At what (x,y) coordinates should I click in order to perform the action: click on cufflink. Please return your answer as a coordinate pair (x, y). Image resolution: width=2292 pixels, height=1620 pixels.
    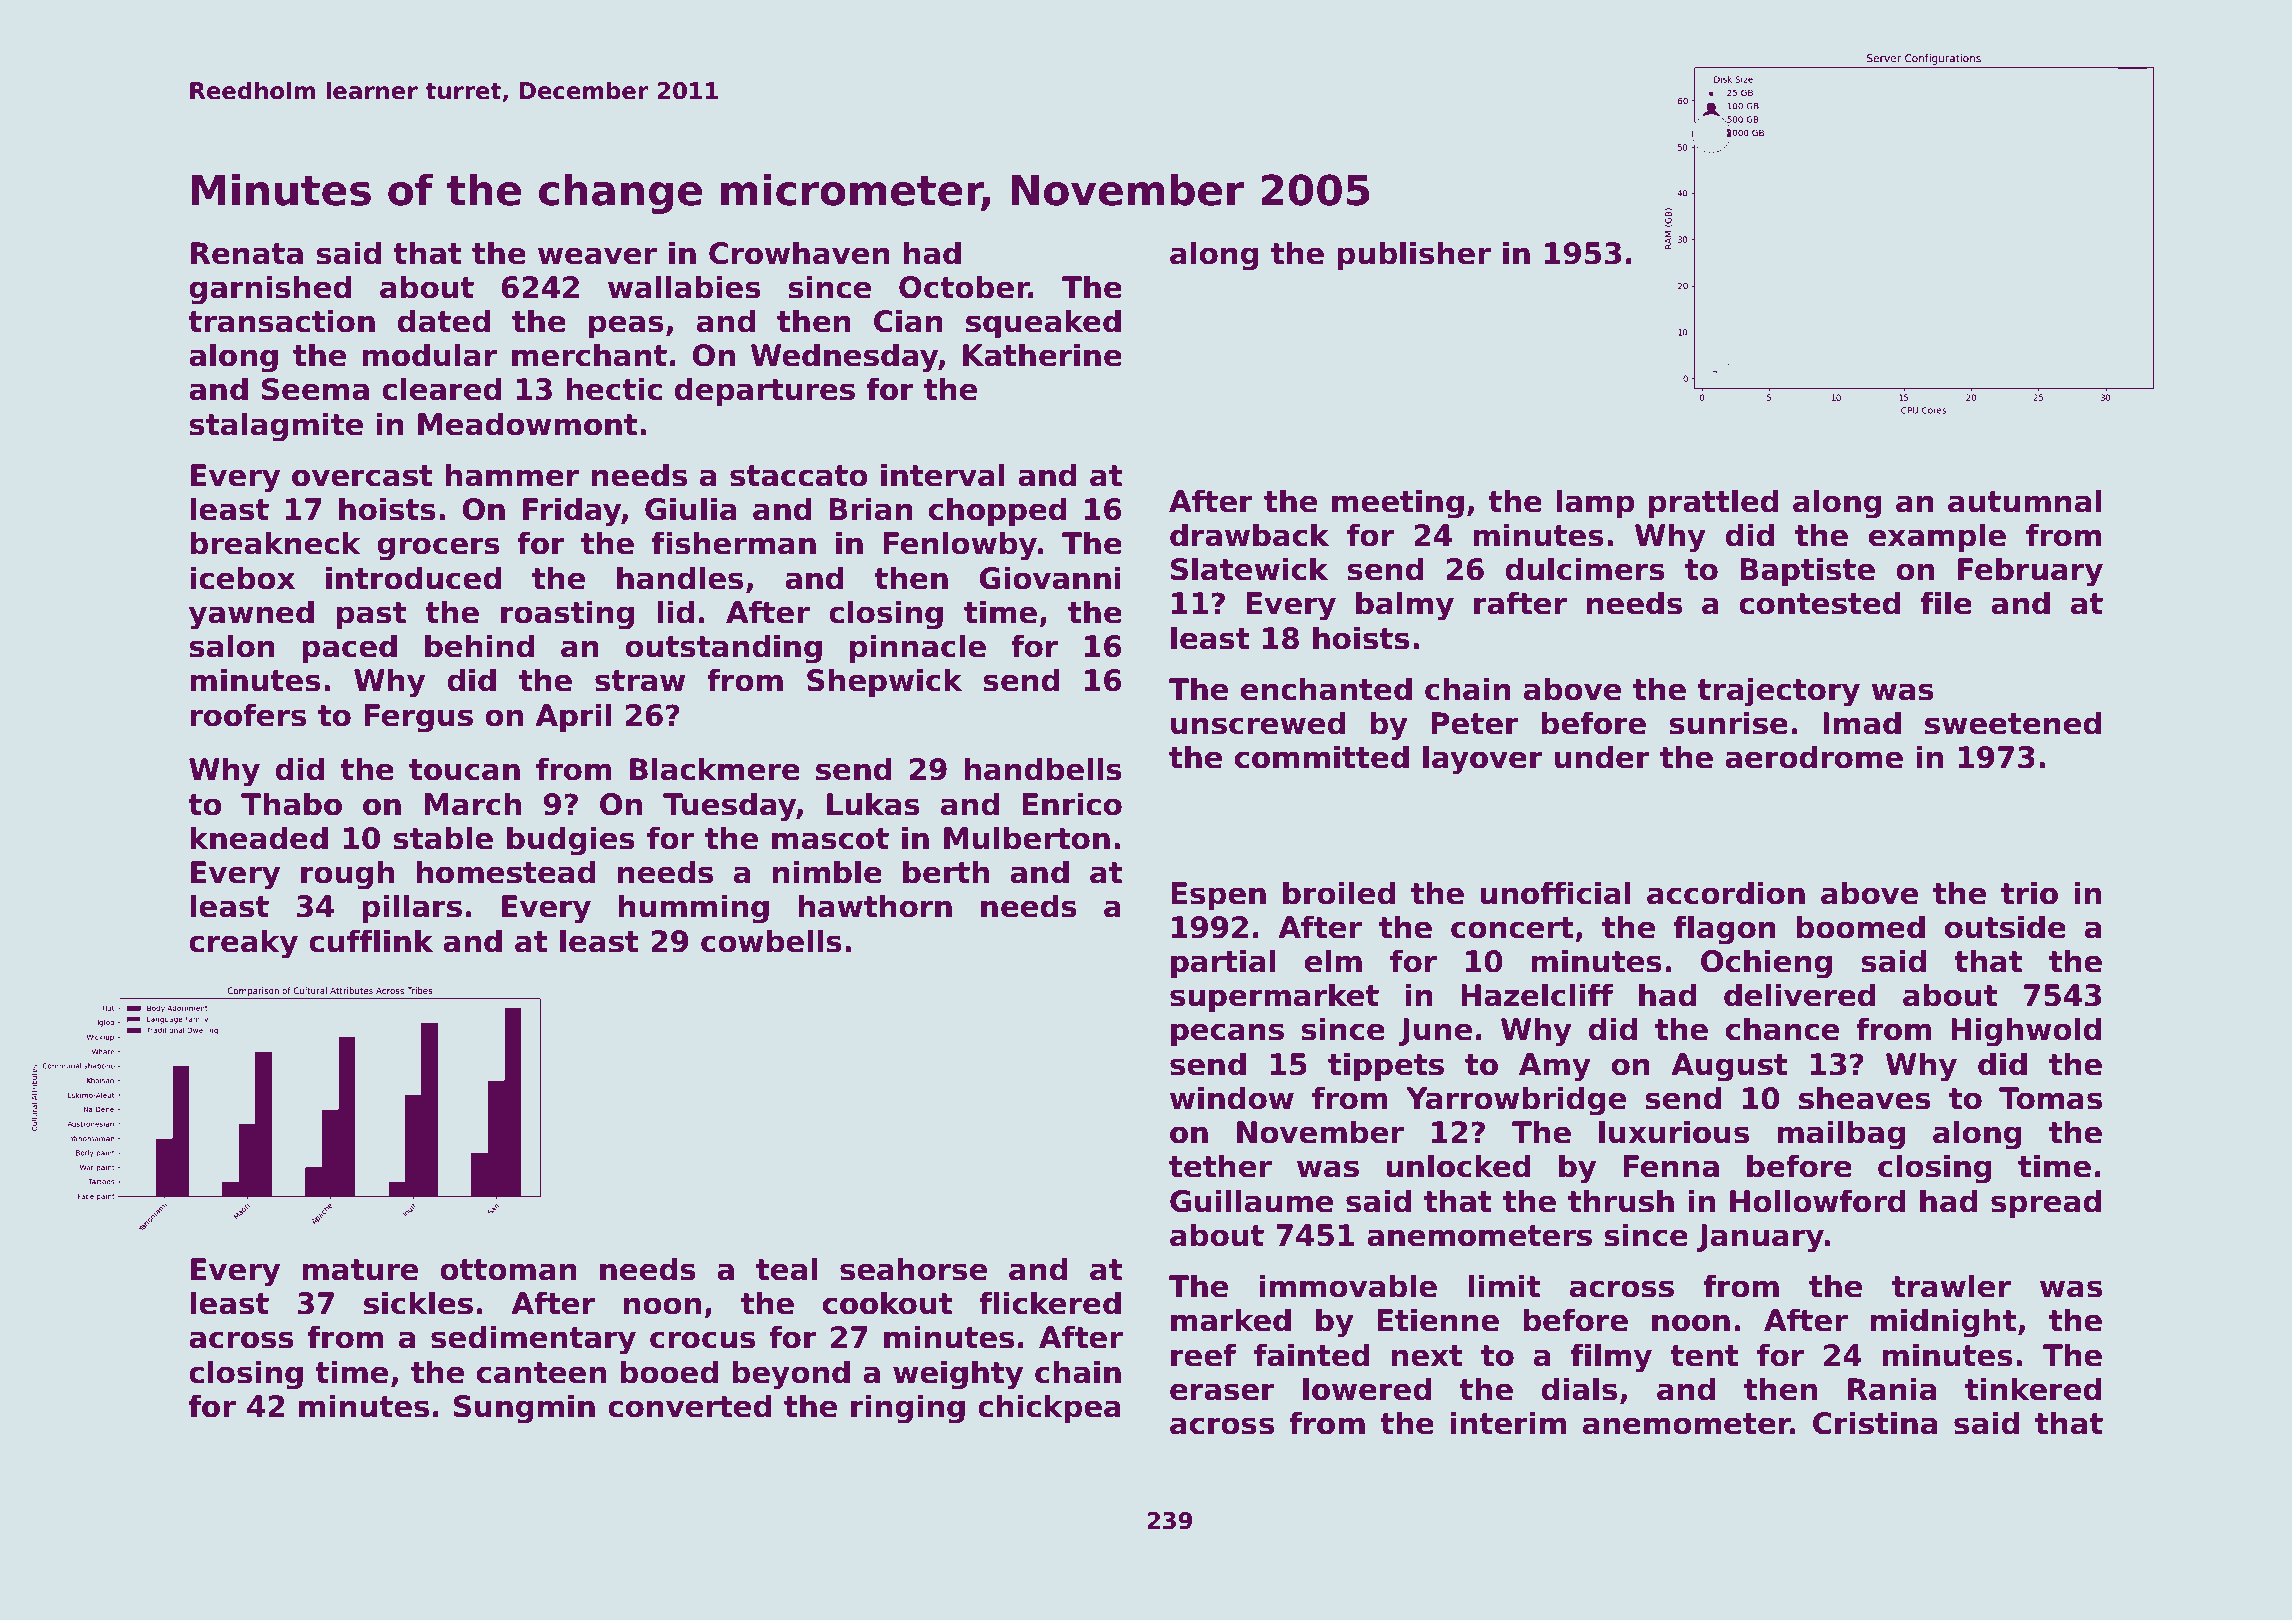
    Looking at the image, I should click on (371, 941).
